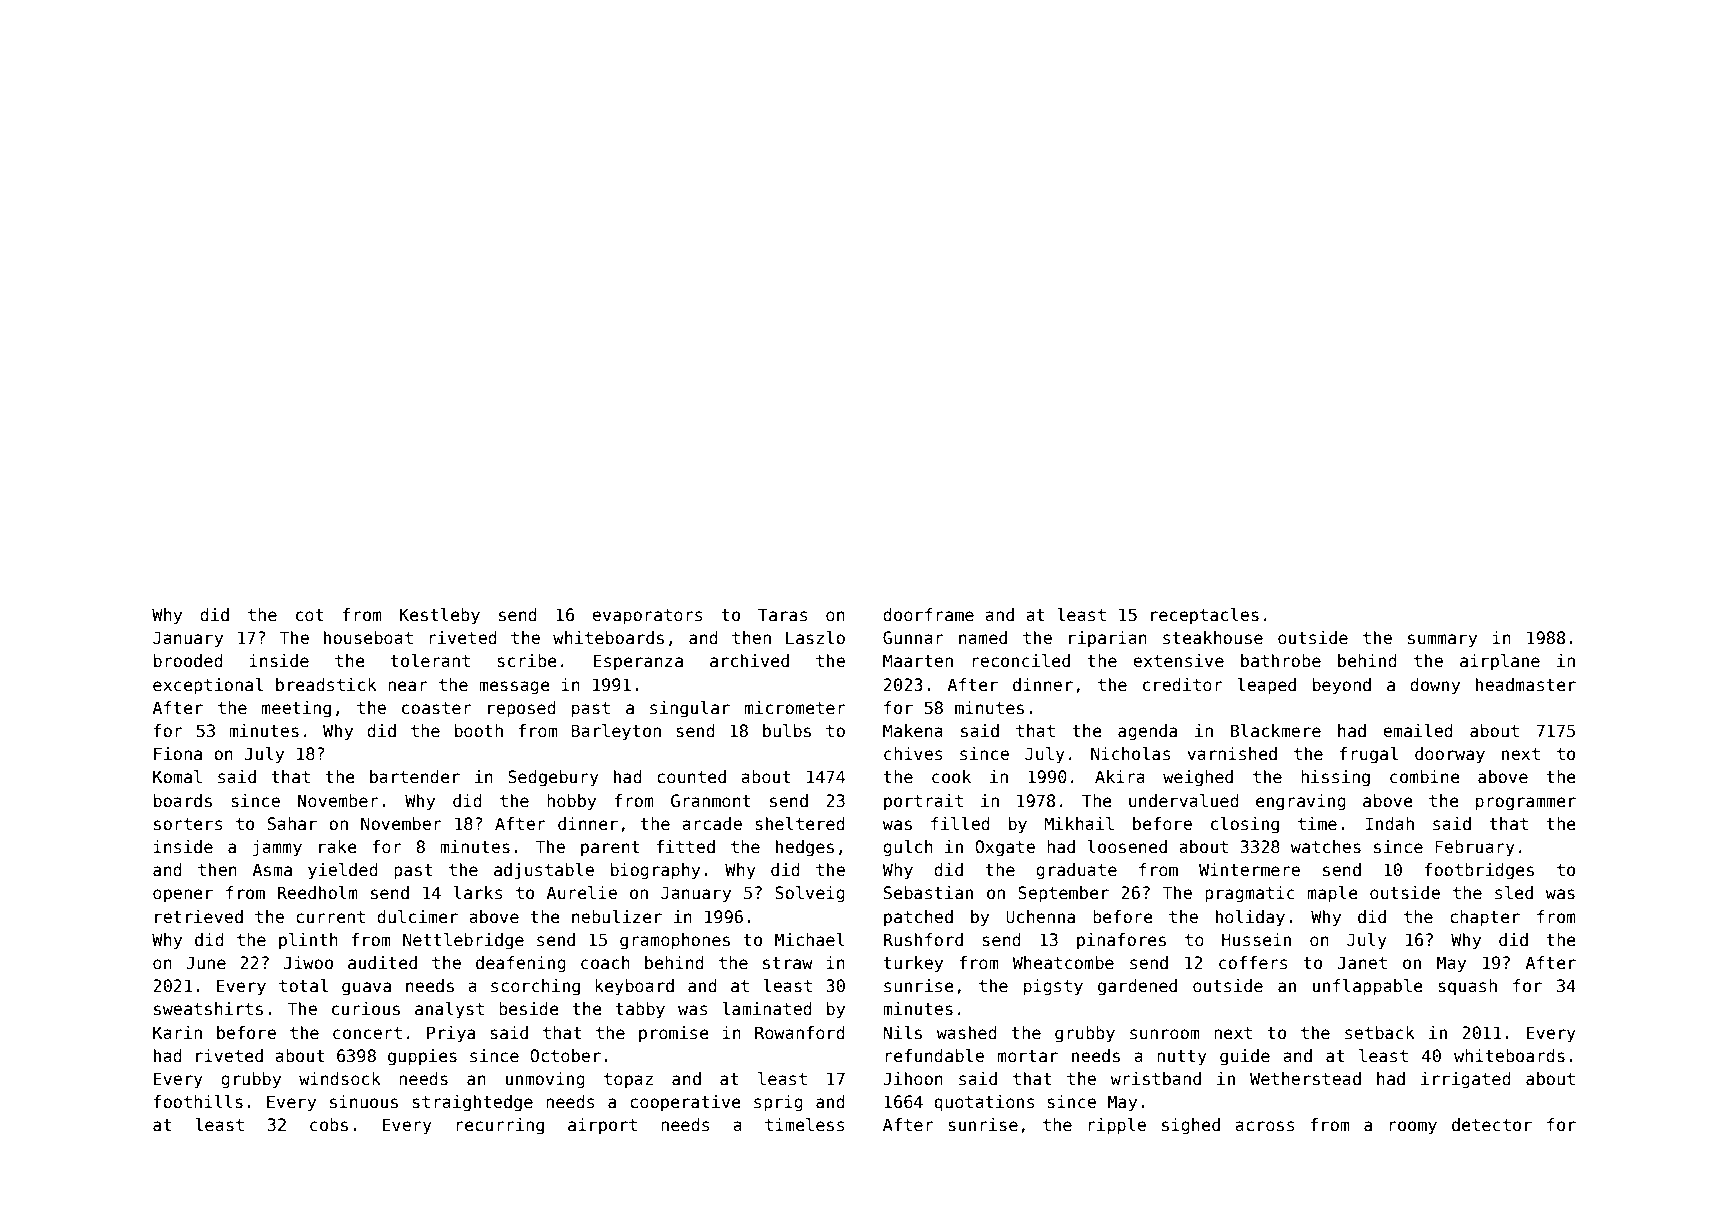 This image has width=1729, height=1222. Describe the element at coordinates (1526, 804) in the image. I see `programmer` at that location.
